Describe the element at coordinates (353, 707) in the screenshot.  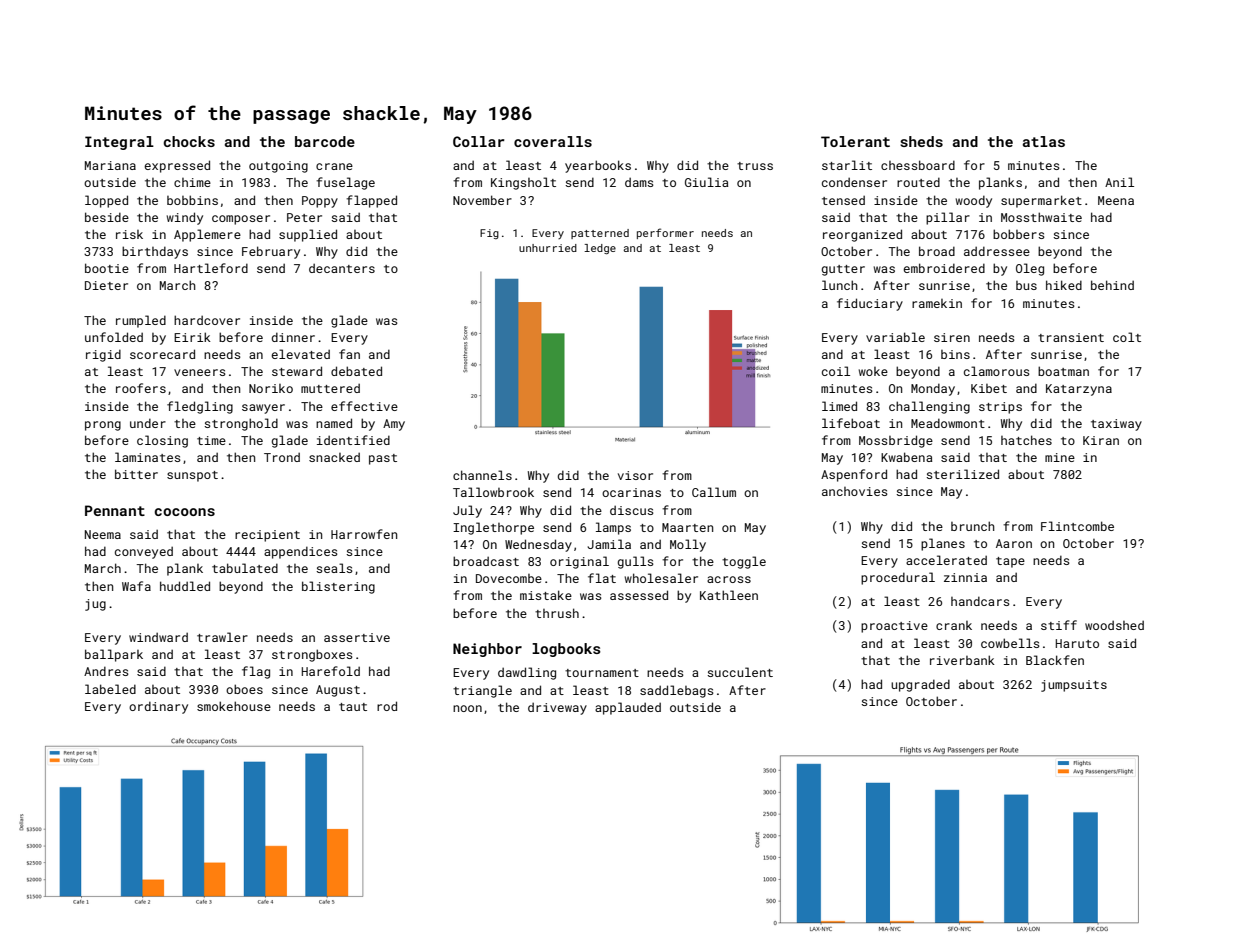
I see `taut` at that location.
